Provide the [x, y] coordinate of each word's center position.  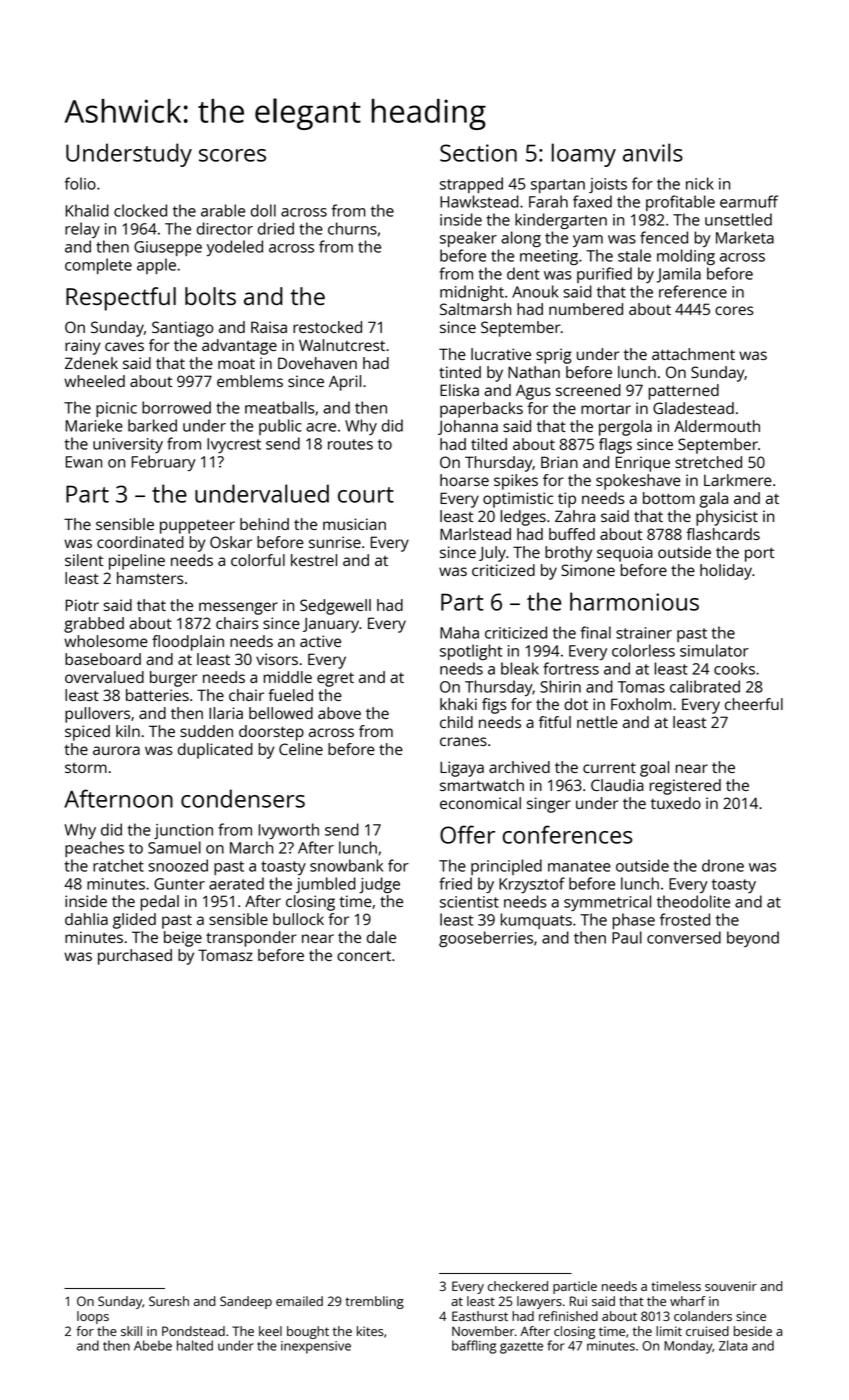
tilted [489, 444]
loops [93, 1317]
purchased [135, 957]
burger [173, 679]
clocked [140, 210]
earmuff [749, 201]
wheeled [94, 381]
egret [335, 680]
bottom [669, 498]
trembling [374, 1302]
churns [352, 228]
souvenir [731, 1286]
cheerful [754, 704]
